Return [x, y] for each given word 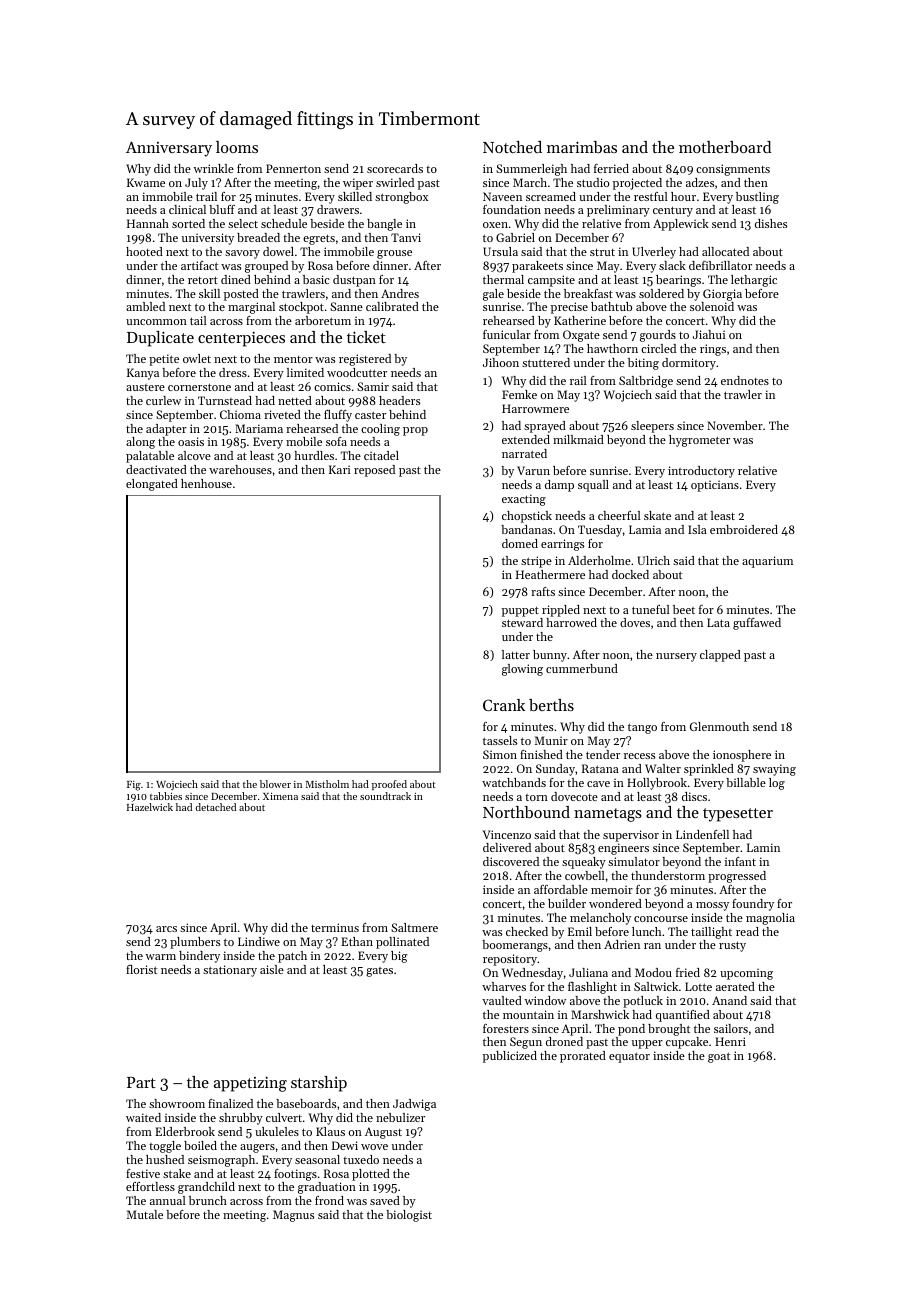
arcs [166, 929]
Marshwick [600, 1014]
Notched [512, 147]
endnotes [745, 380]
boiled [200, 1145]
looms [237, 147]
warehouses [240, 469]
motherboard [725, 147]
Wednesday [532, 974]
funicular [507, 334]
